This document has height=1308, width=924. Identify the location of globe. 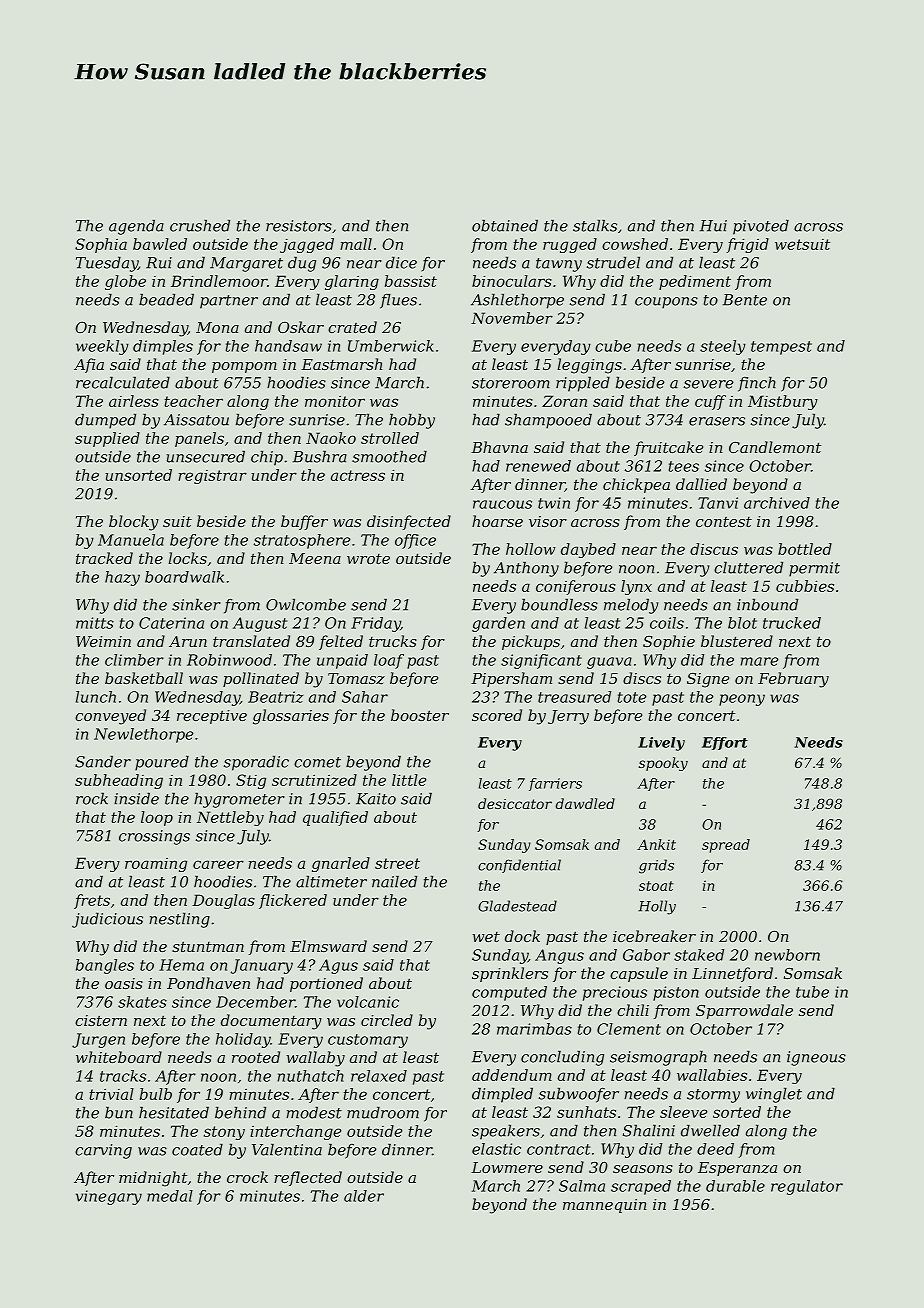
(125, 282).
